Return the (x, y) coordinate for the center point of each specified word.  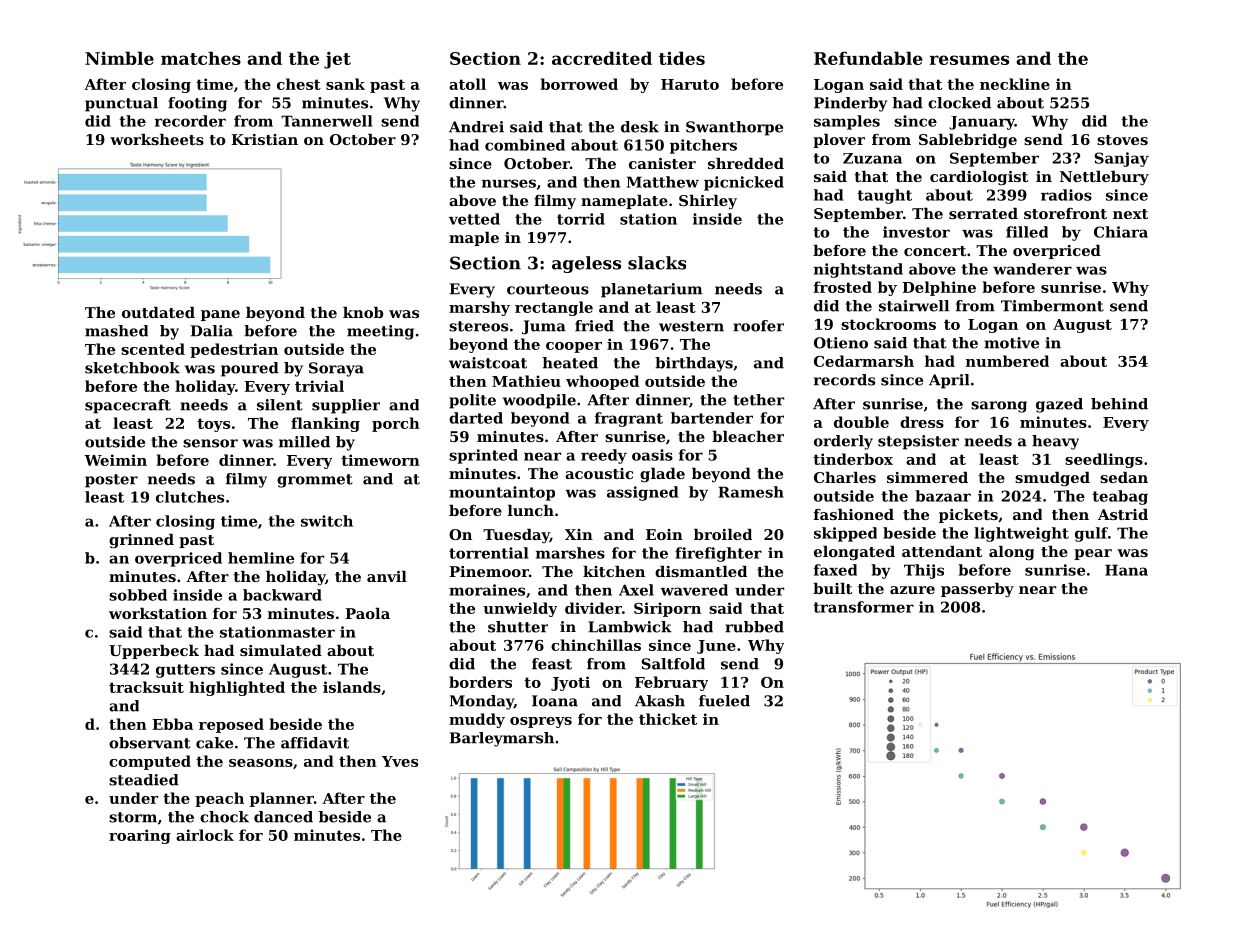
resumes (969, 60)
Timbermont (1052, 306)
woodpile (539, 401)
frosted (842, 287)
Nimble (119, 58)
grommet (315, 481)
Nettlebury (1104, 178)
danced (283, 817)
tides (682, 58)
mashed (116, 331)
